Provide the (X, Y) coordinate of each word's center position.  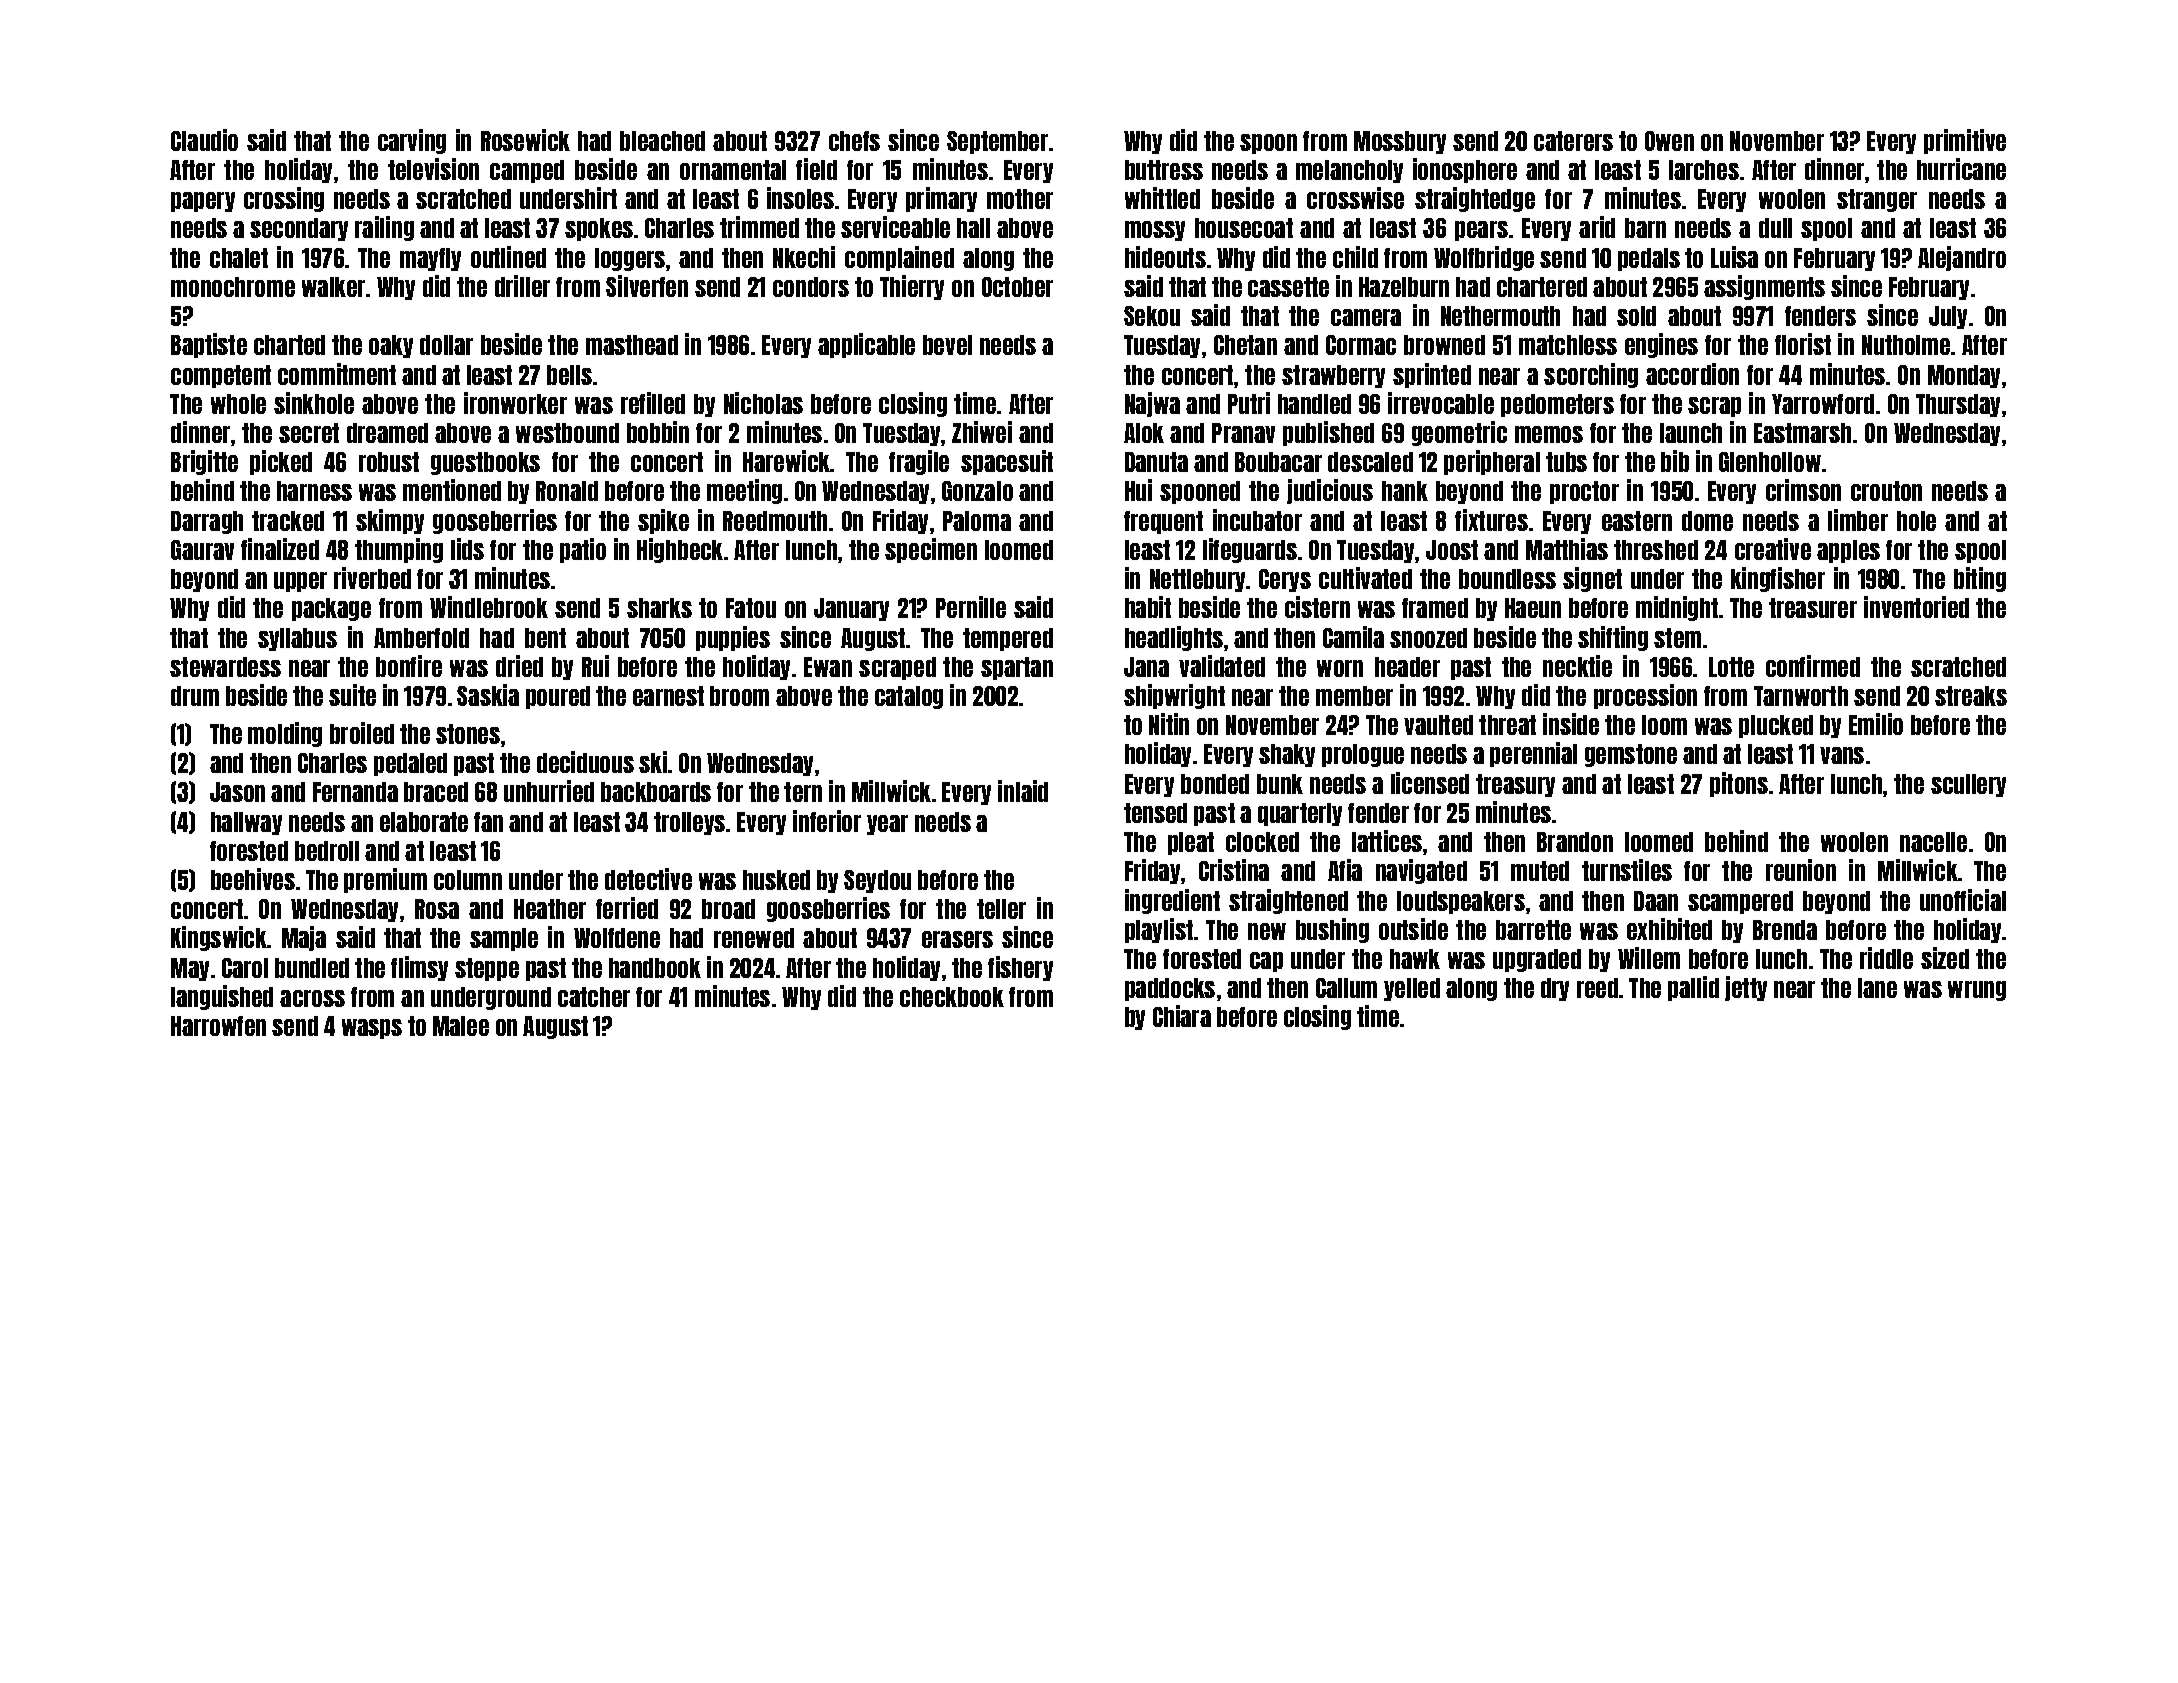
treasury (1515, 785)
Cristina (1234, 870)
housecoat (1244, 228)
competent (221, 376)
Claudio (204, 140)
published (1328, 433)
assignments (1764, 287)
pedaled (410, 764)
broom (739, 696)
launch (1691, 433)
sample (504, 939)
